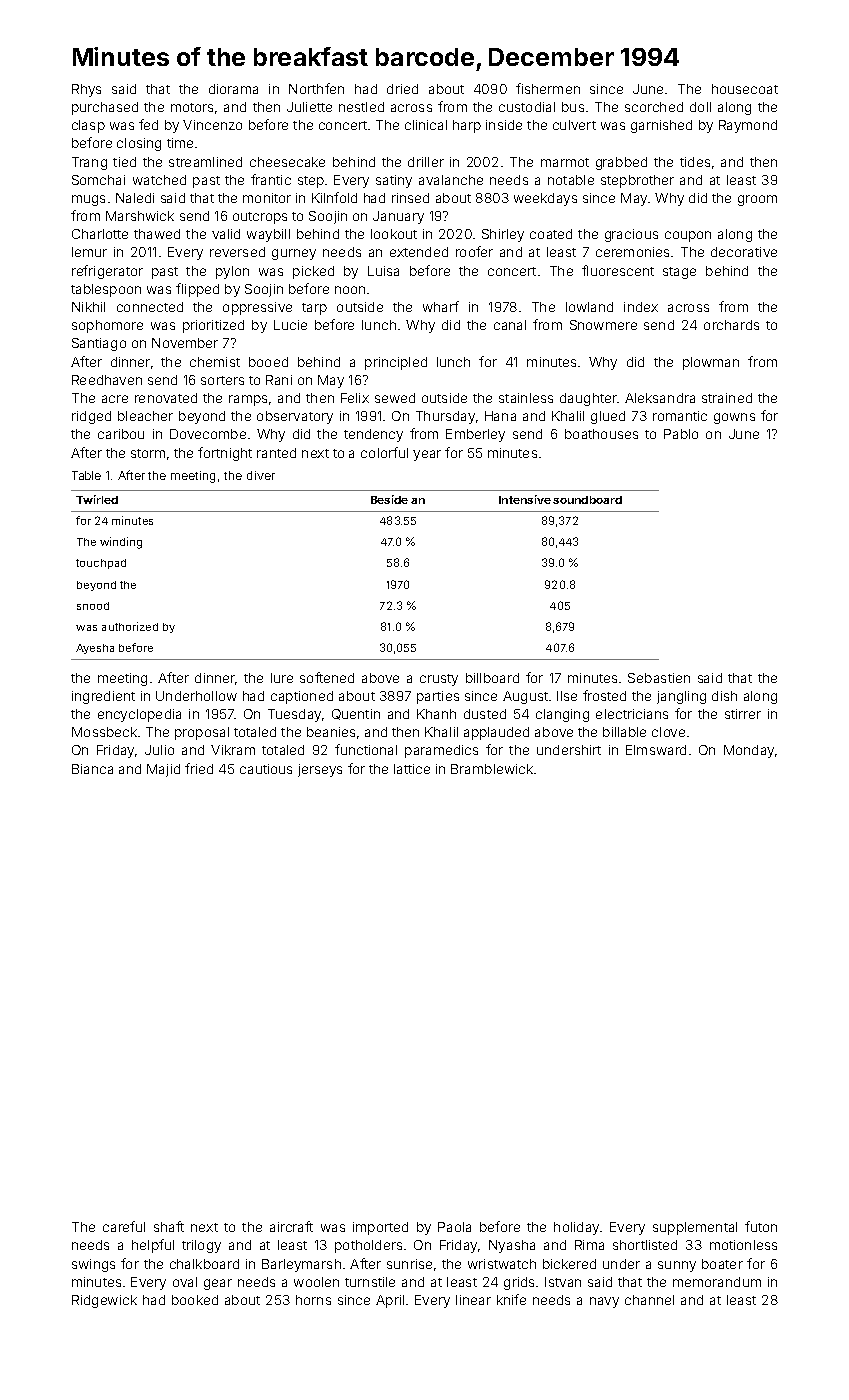 The width and height of the document is (849, 1400). What do you see at coordinates (320, 770) in the document?
I see `jerseys` at bounding box center [320, 770].
